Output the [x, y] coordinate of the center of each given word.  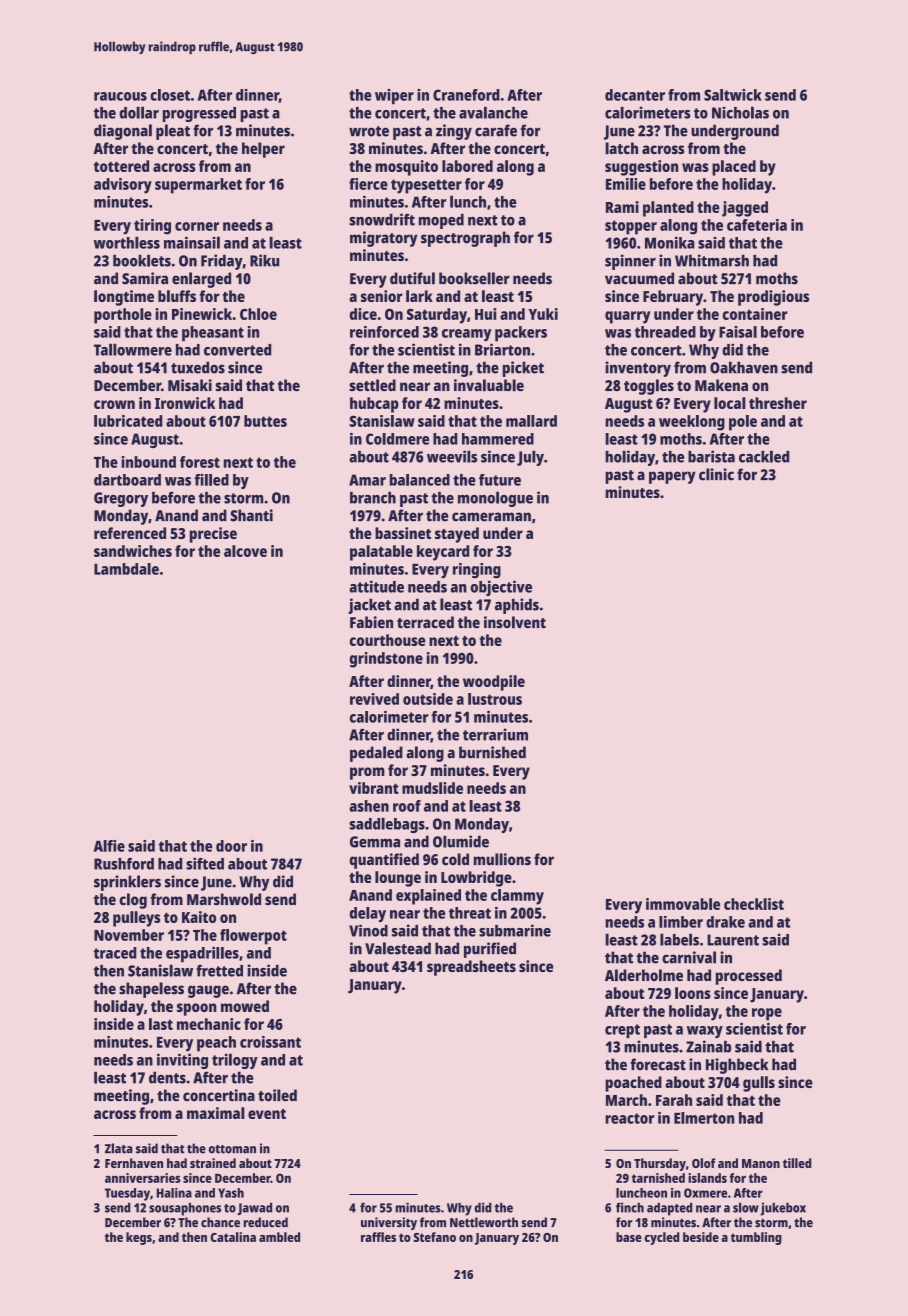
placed [734, 168]
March [626, 1100]
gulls [759, 1084]
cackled [764, 457]
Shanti [251, 515]
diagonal [123, 132]
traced [115, 953]
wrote [369, 131]
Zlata [119, 1148]
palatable [381, 553]
